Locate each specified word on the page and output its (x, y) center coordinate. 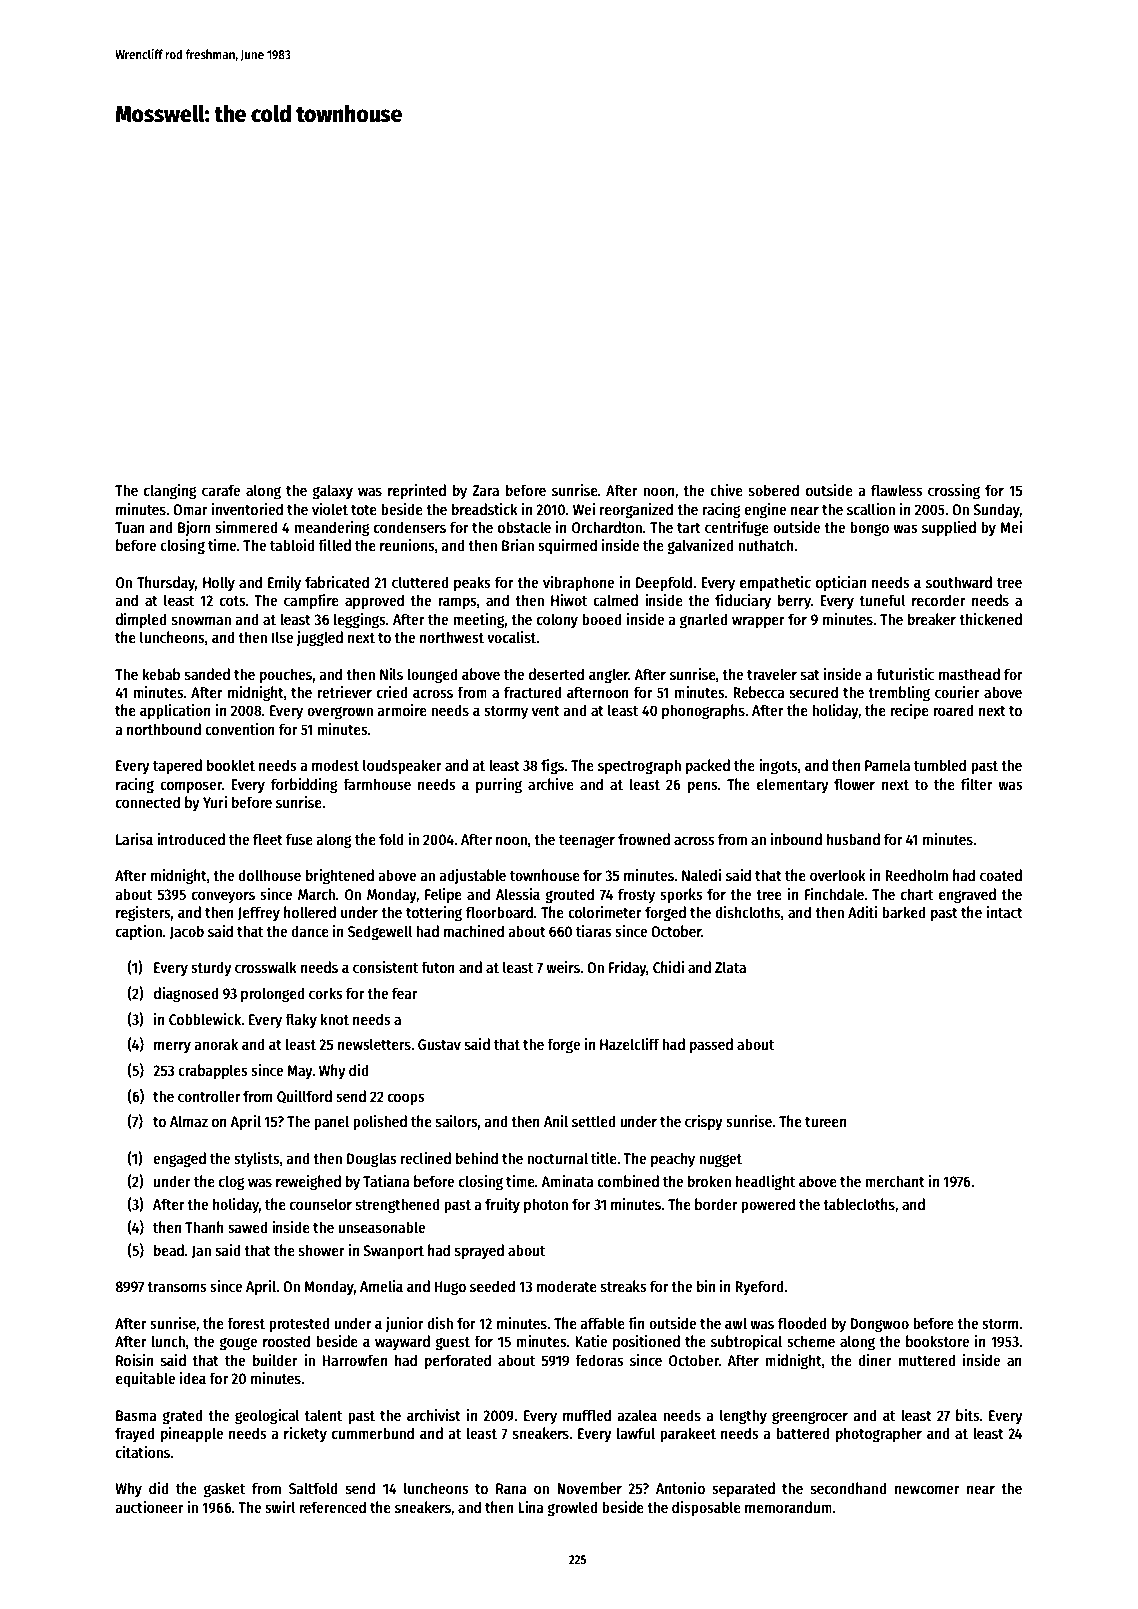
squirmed (567, 547)
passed (711, 1046)
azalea (637, 1415)
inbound (796, 839)
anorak (216, 1044)
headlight (765, 1183)
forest (246, 1323)
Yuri (215, 802)
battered (803, 1433)
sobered (774, 490)
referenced (332, 1507)
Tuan (130, 527)
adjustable (472, 876)
